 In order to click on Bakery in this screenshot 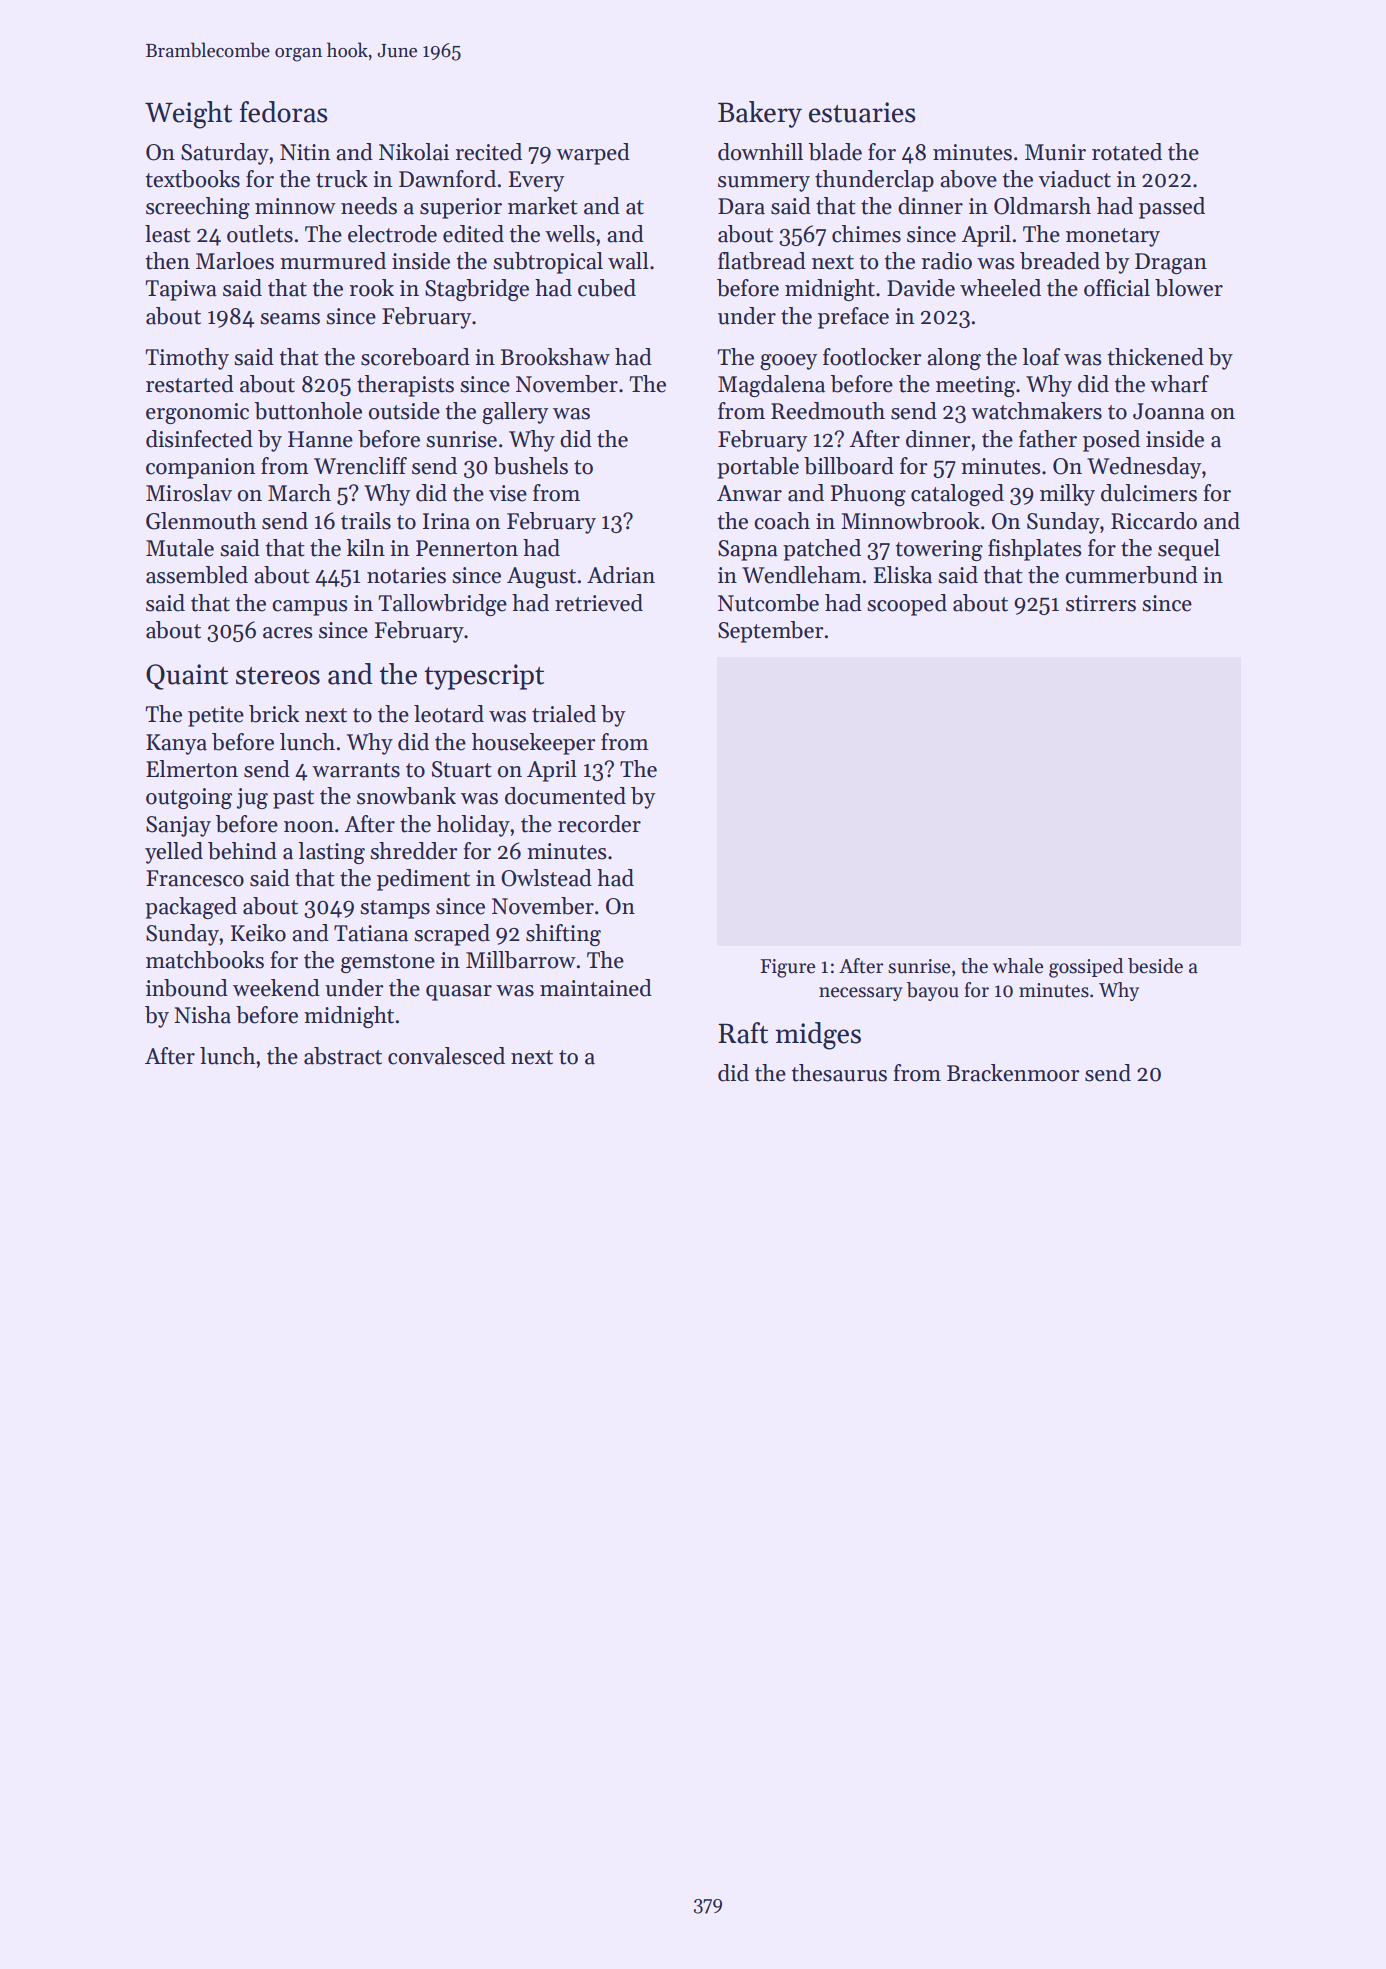, I will do `click(760, 114)`.
